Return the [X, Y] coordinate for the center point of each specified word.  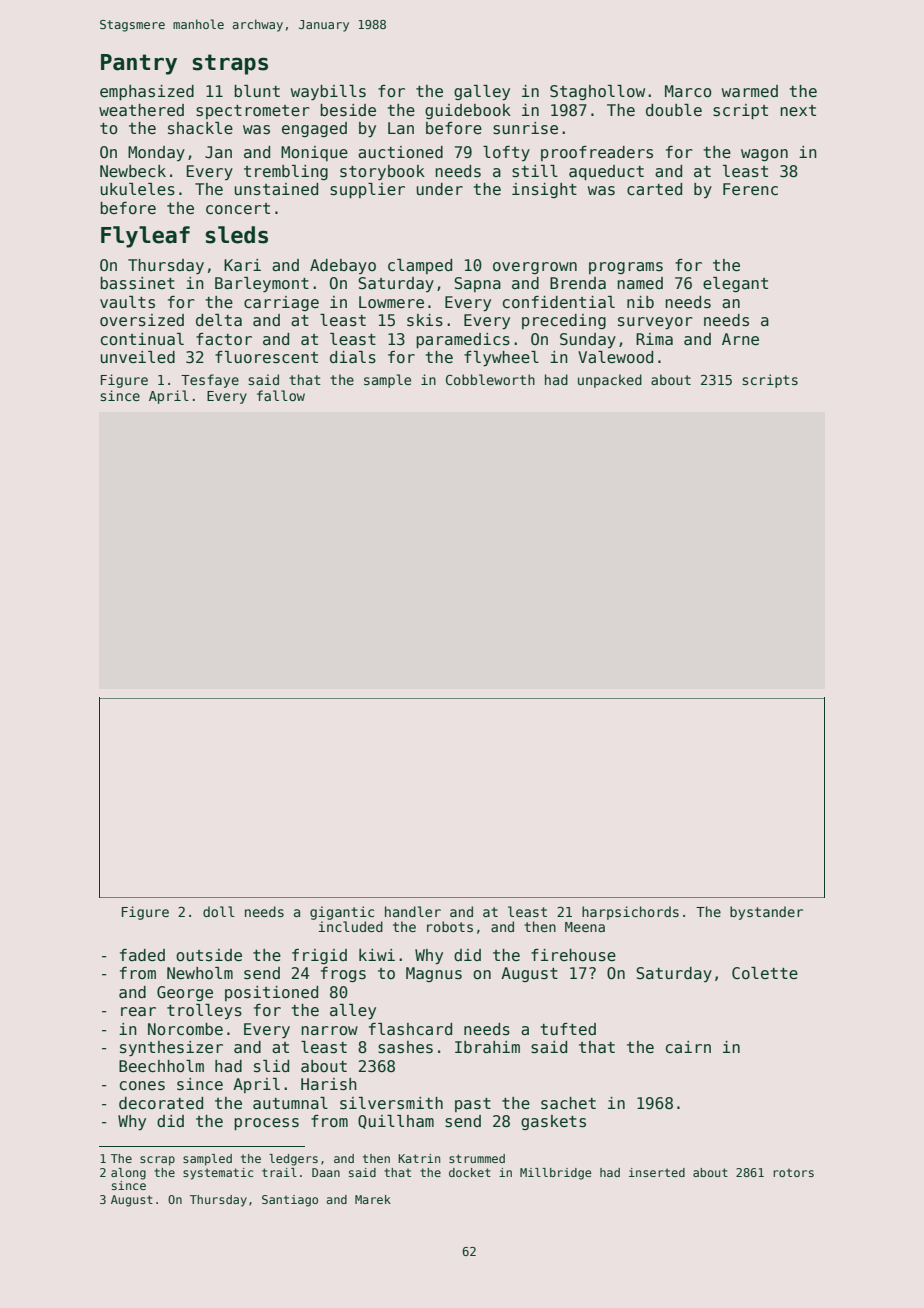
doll [219, 911]
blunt [257, 91]
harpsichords [630, 913]
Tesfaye [210, 381]
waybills [328, 93]
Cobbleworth [490, 379]
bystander [766, 913]
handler [413, 911]
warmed [750, 91]
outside [209, 955]
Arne [740, 339]
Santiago [290, 1201]
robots [450, 926]
